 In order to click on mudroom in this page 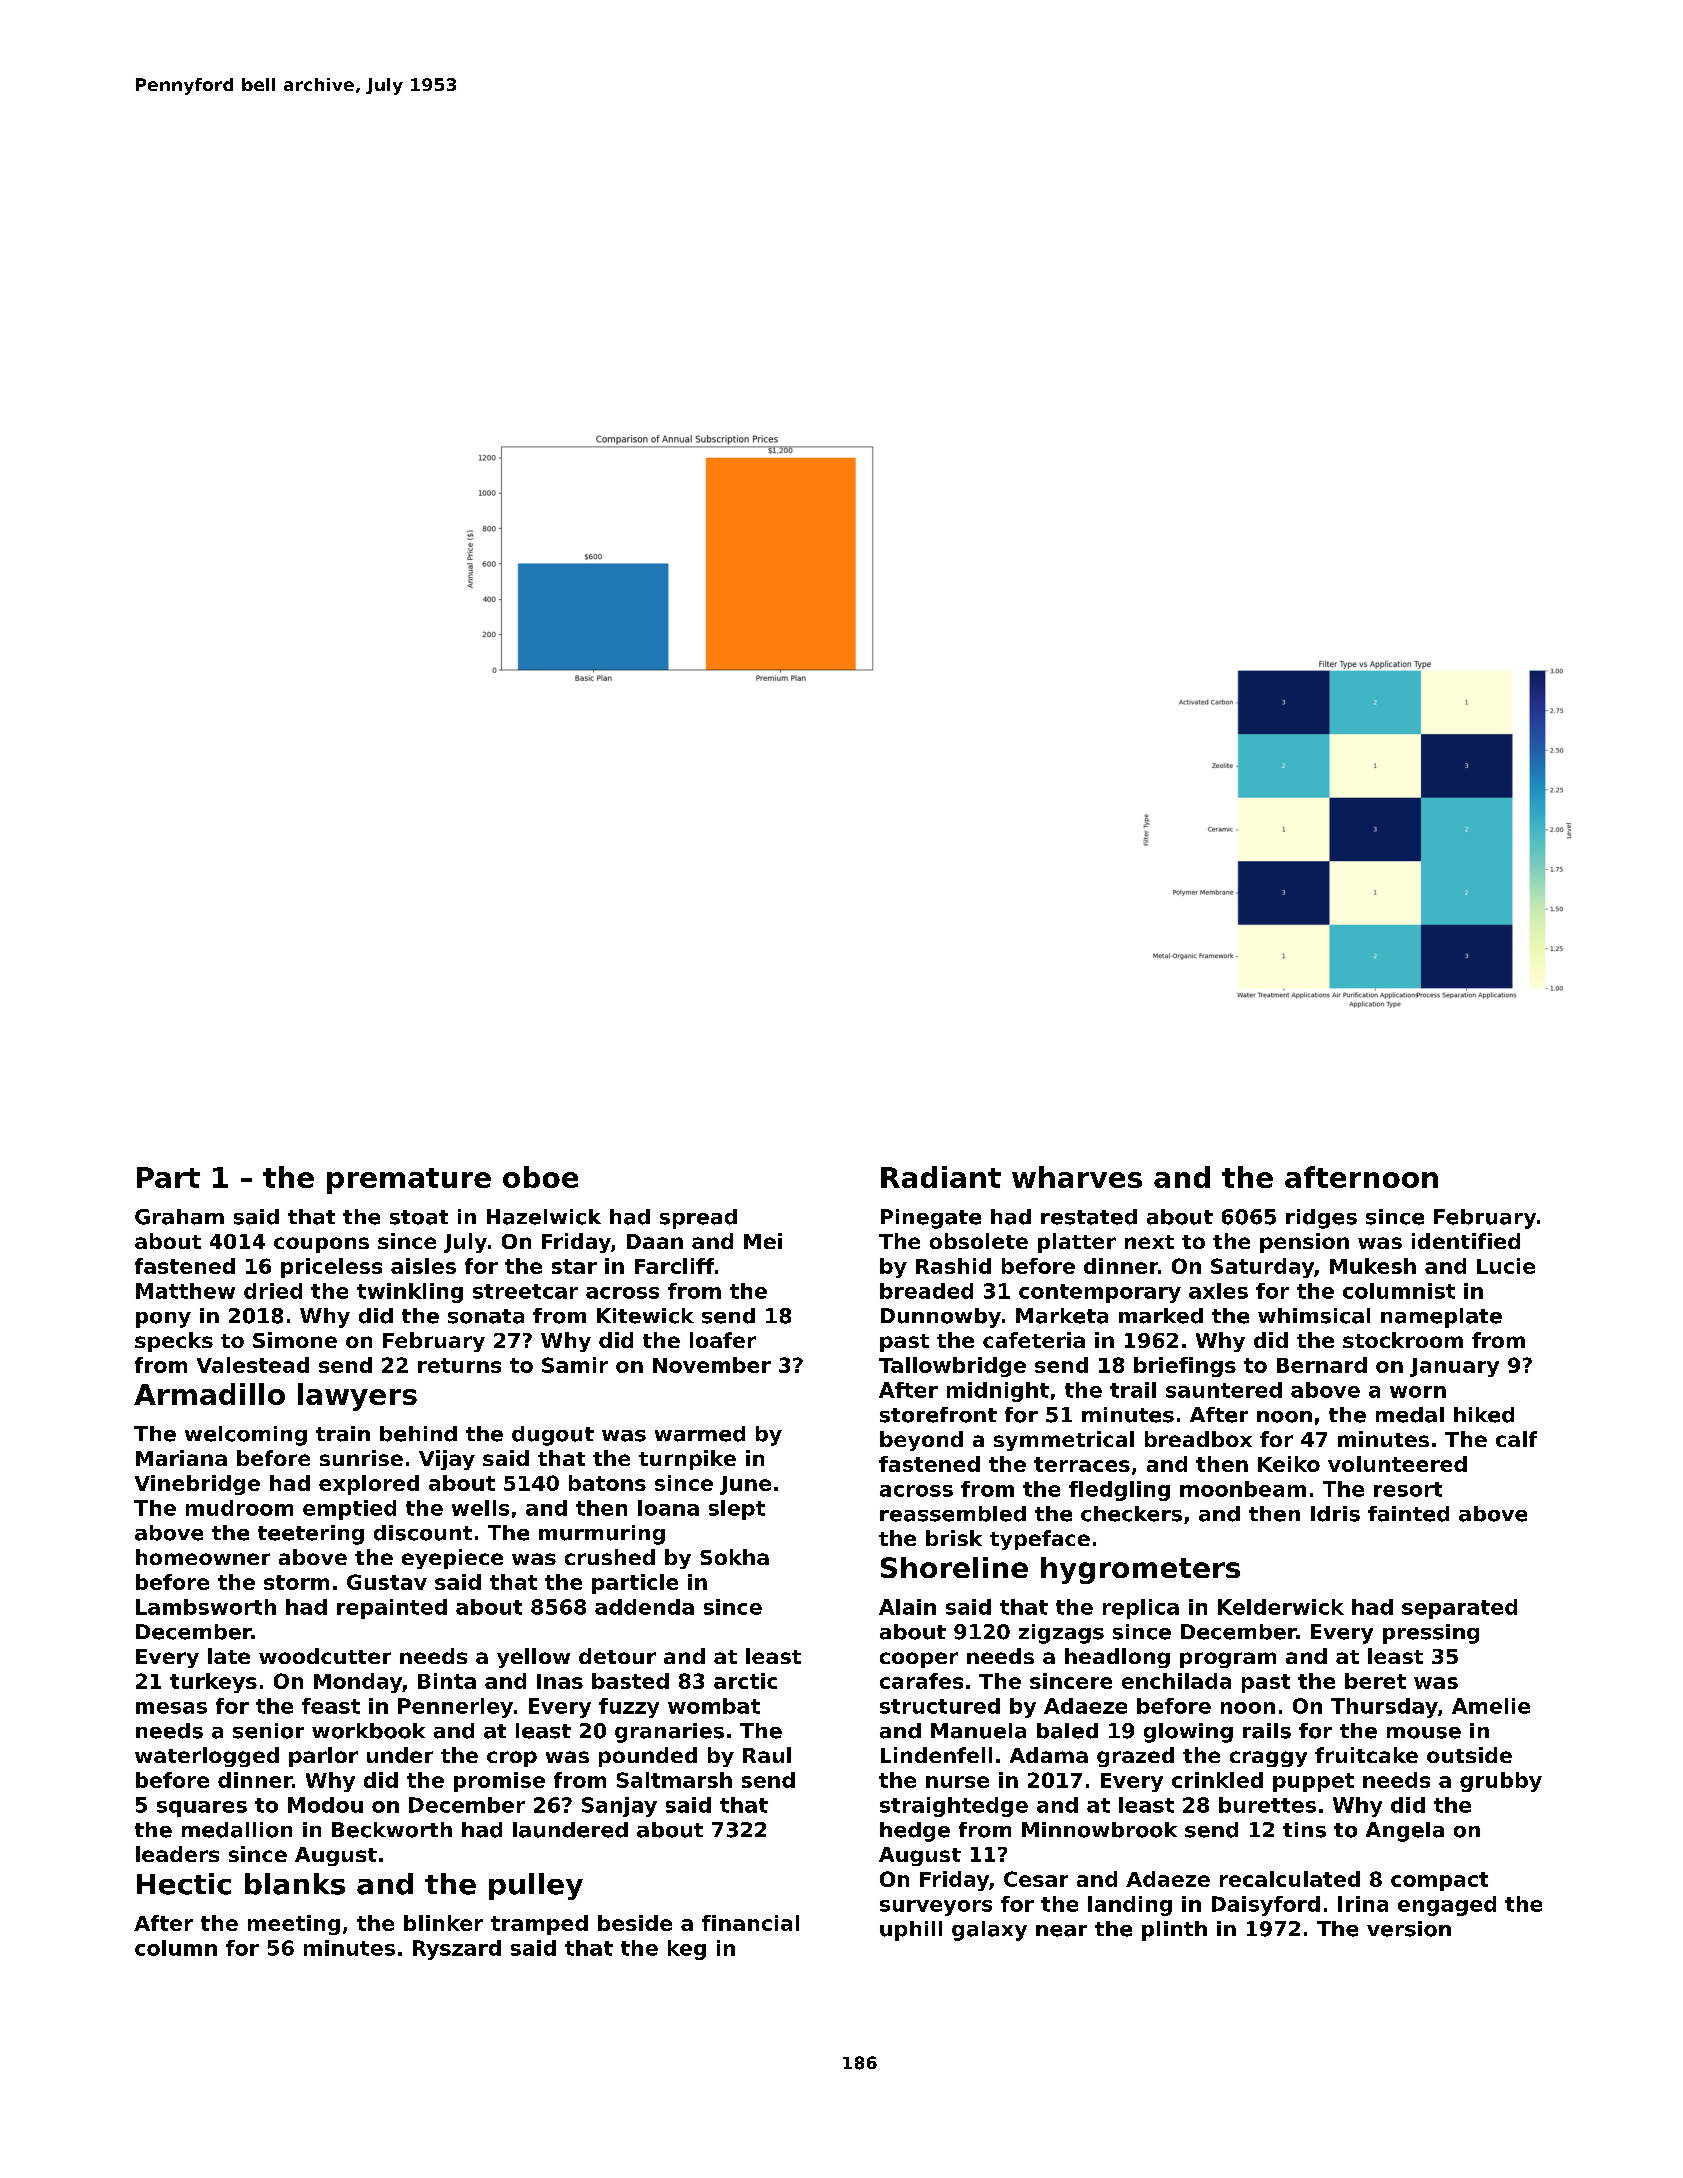, I will do `click(239, 1508)`.
